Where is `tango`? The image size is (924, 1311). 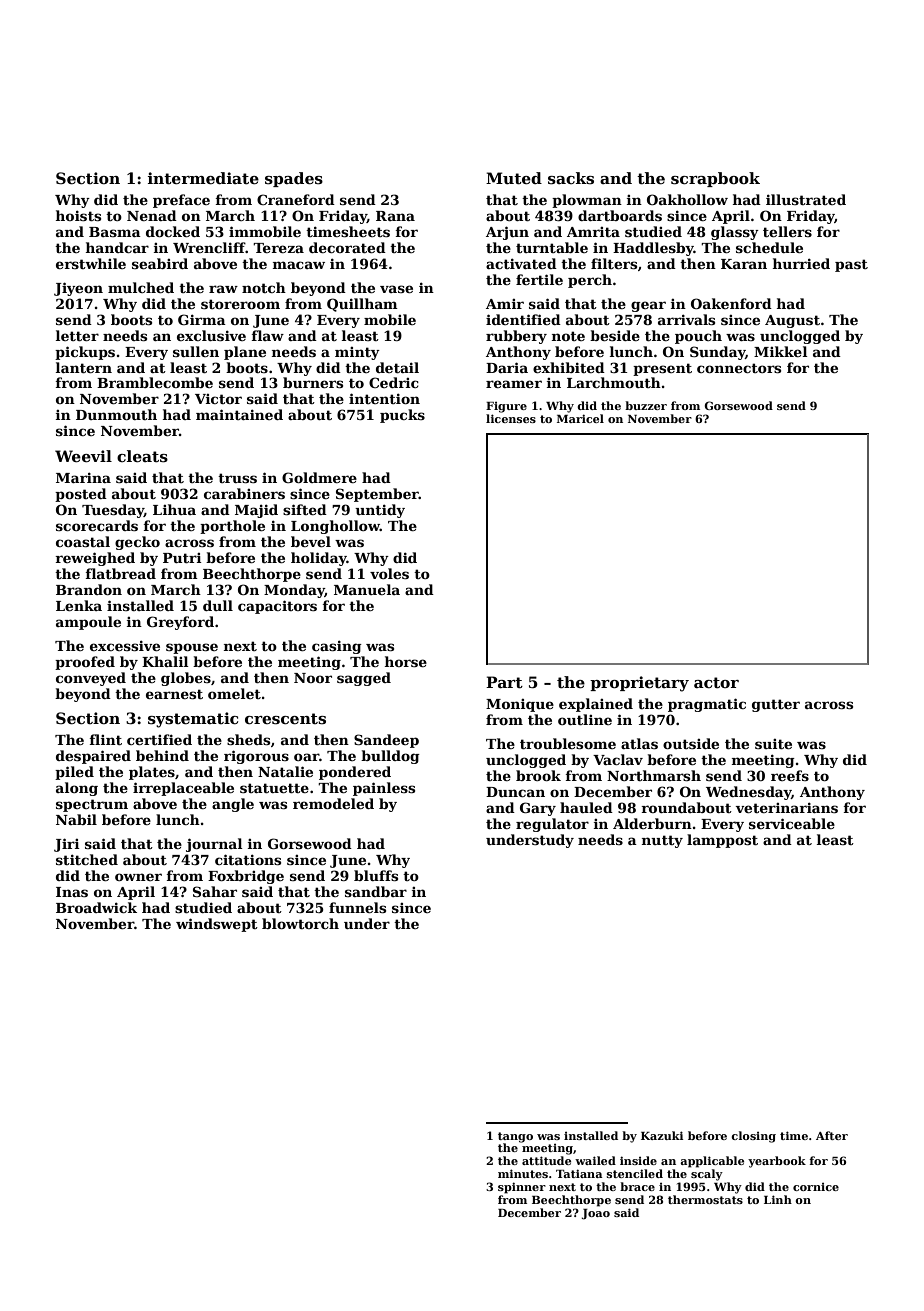 tango is located at coordinates (515, 1137).
